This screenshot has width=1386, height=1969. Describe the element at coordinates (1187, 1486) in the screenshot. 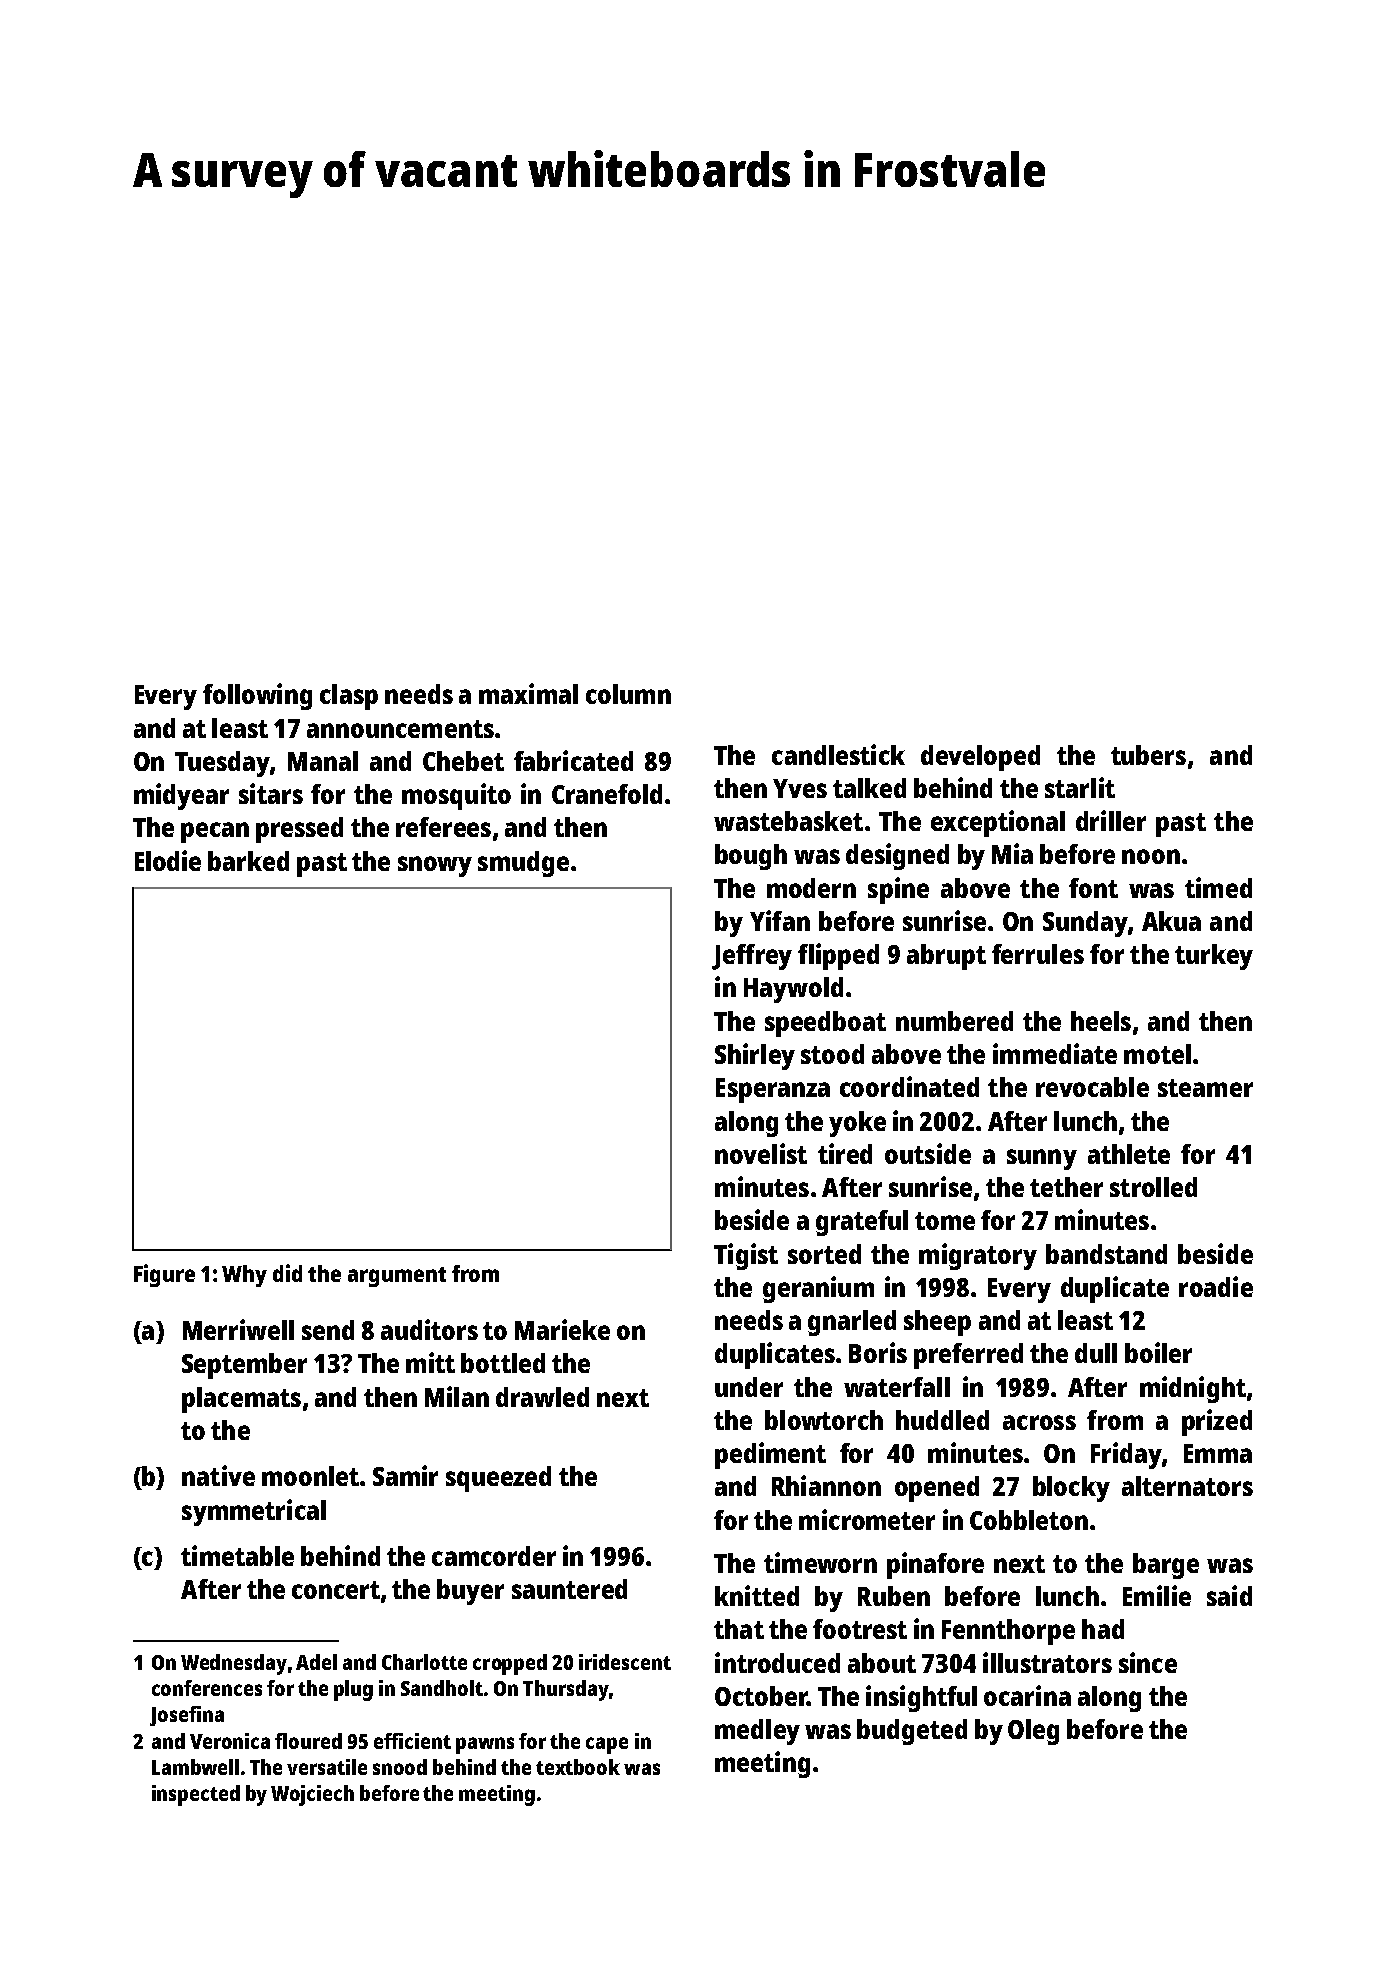

I see `alternators` at that location.
